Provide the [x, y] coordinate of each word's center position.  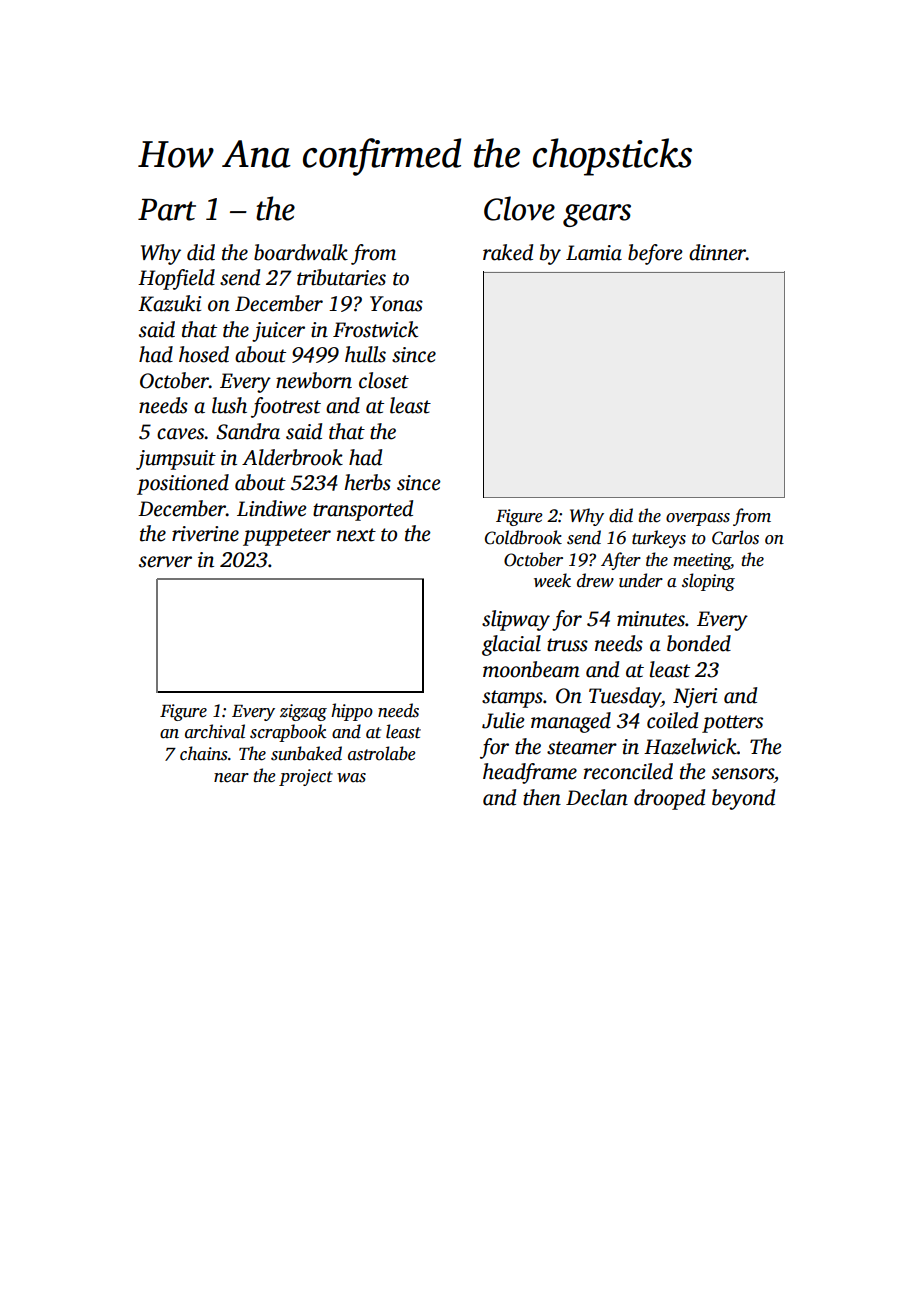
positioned [183, 484]
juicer [278, 332]
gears [597, 215]
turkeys [659, 539]
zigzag [303, 712]
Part [167, 210]
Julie [503, 720]
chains [203, 753]
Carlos [735, 537]
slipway [516, 620]
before [655, 254]
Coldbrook [523, 537]
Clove [519, 208]
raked [508, 252]
